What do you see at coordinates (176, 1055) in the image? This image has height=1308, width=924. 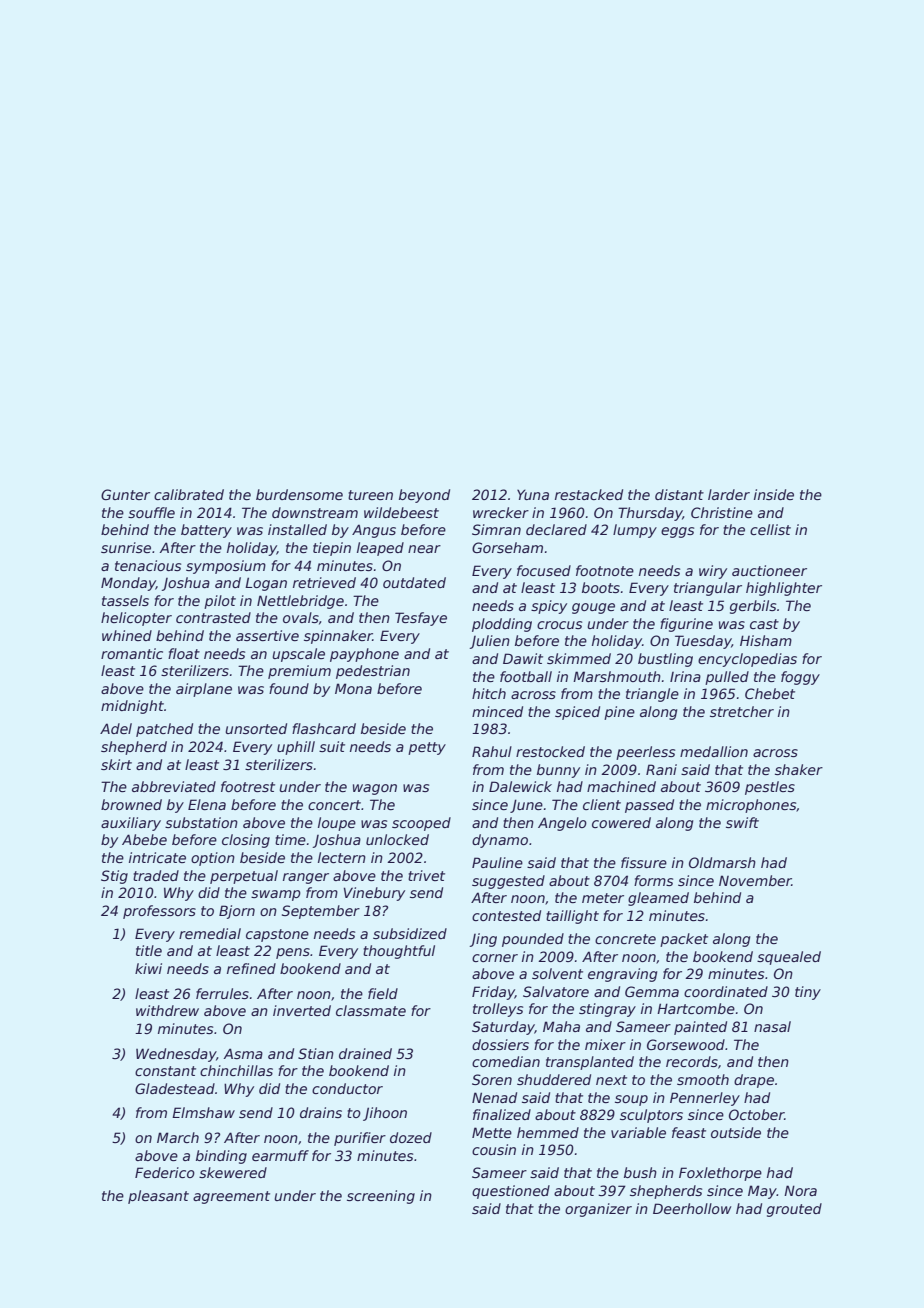 I see `Wednesday` at bounding box center [176, 1055].
